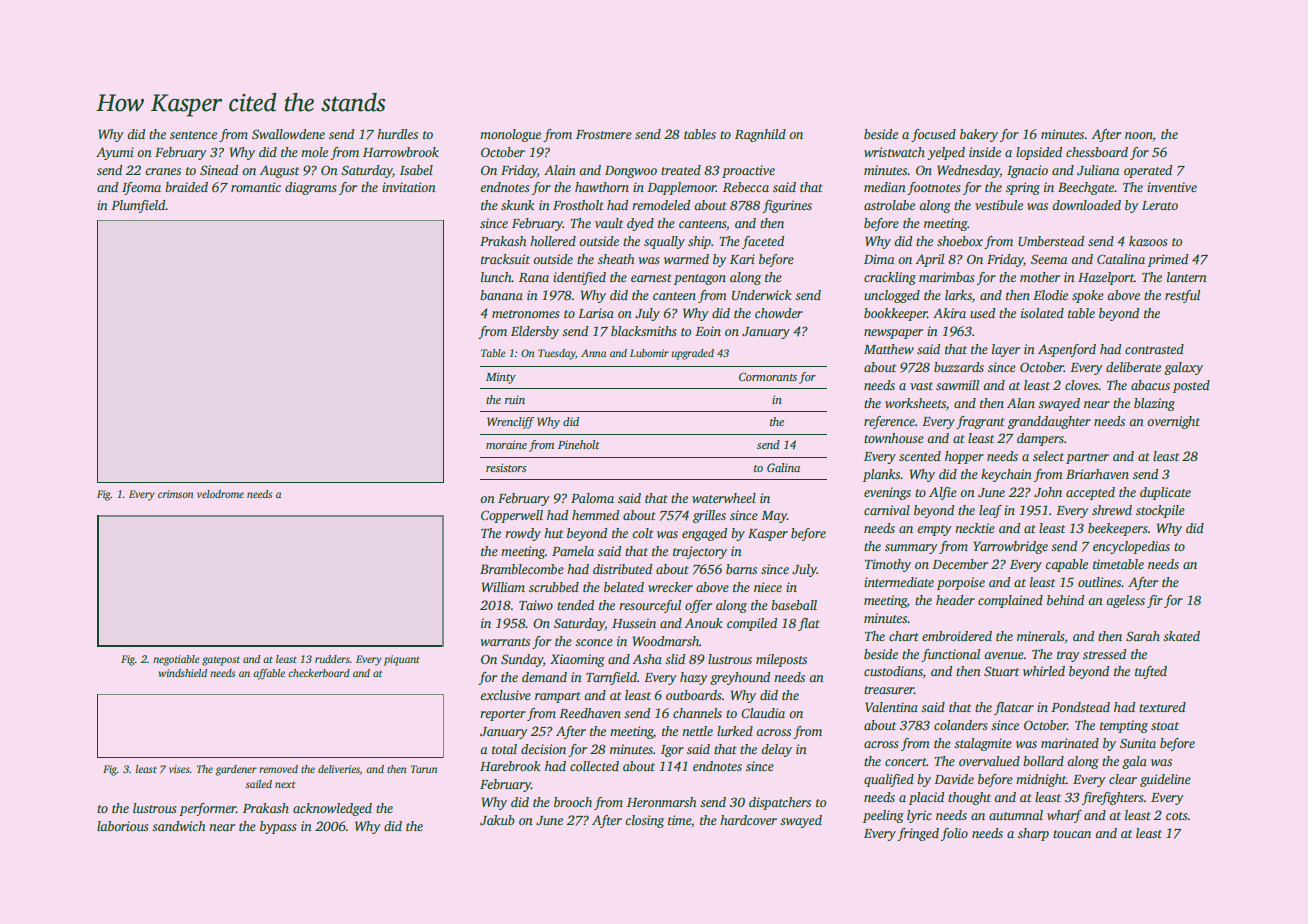  What do you see at coordinates (781, 660) in the screenshot?
I see `mileposts` at bounding box center [781, 660].
